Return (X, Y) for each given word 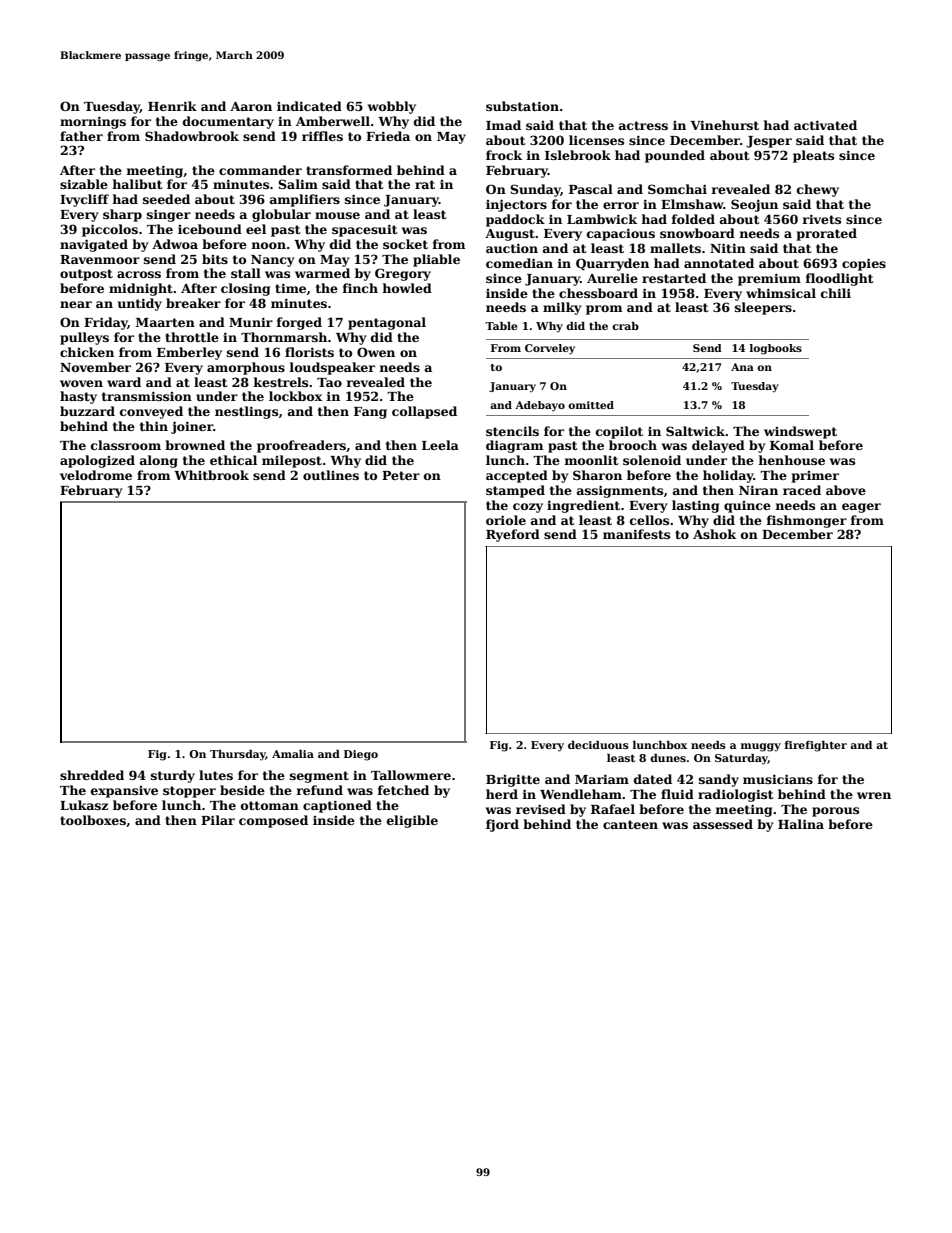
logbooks (776, 349)
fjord (502, 825)
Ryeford (513, 535)
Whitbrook (211, 475)
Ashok (714, 534)
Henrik (172, 106)
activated (825, 125)
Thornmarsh (284, 337)
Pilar (218, 820)
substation (522, 106)
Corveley (550, 349)
